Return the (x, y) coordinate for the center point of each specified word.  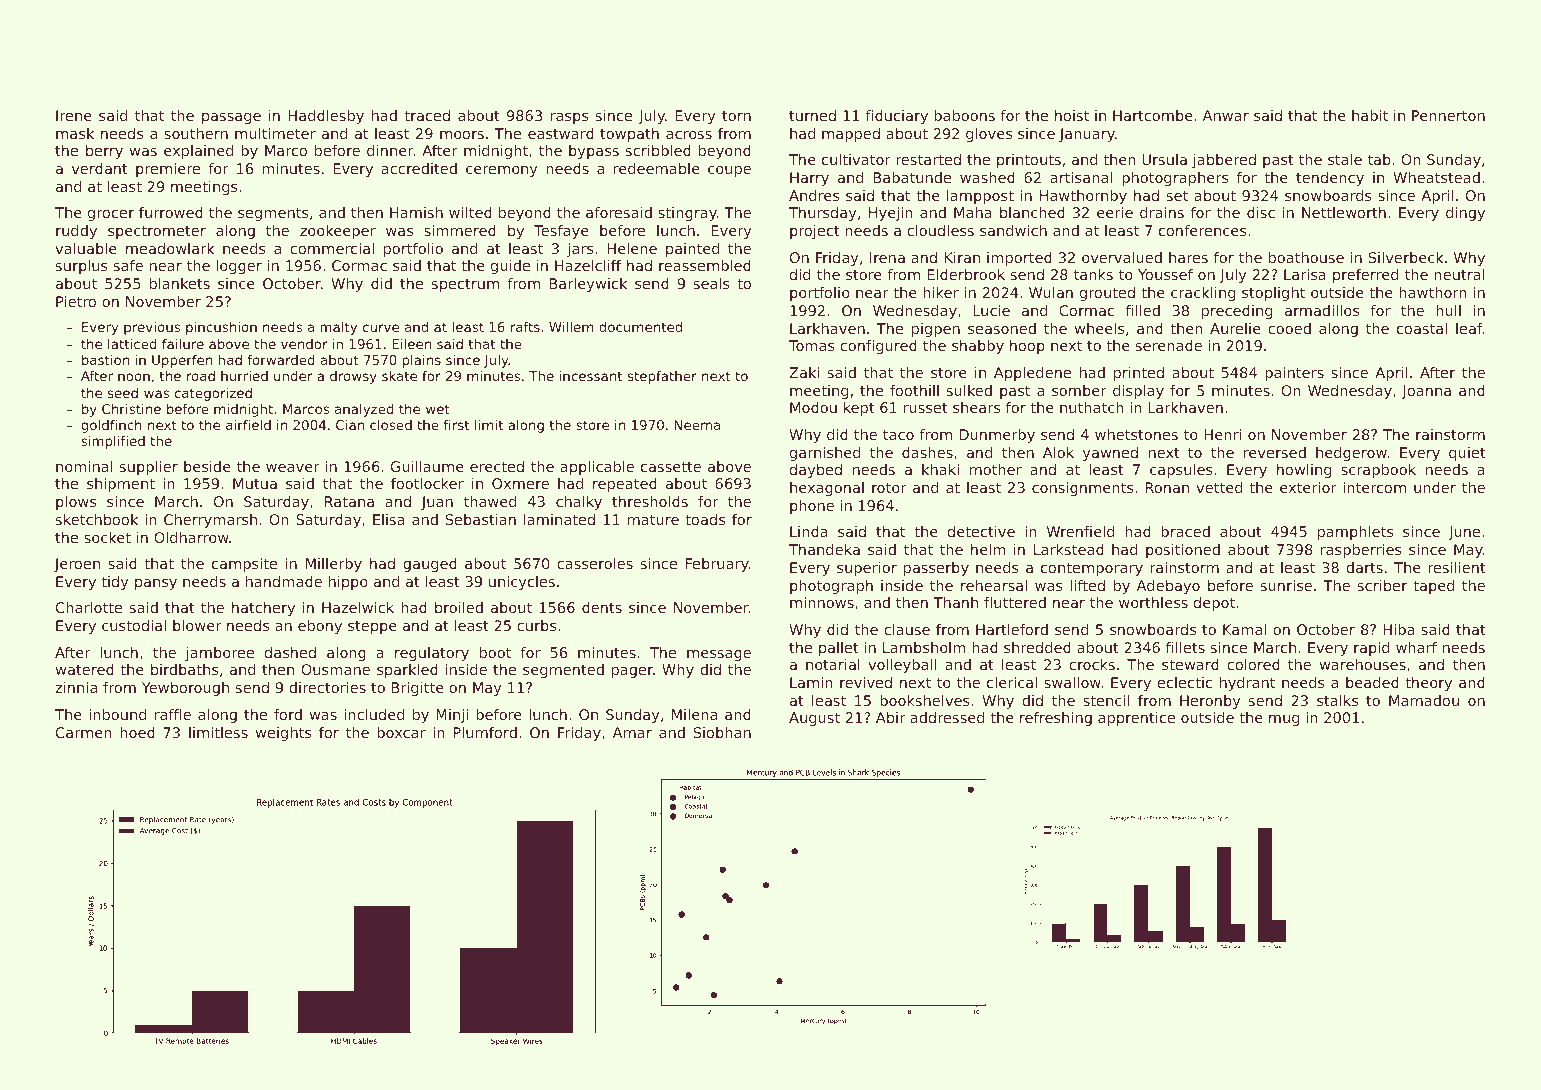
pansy (156, 584)
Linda (809, 531)
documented (640, 327)
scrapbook (1378, 471)
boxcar (401, 732)
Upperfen (182, 361)
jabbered (1224, 161)
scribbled (658, 150)
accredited (419, 168)
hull (1448, 310)
